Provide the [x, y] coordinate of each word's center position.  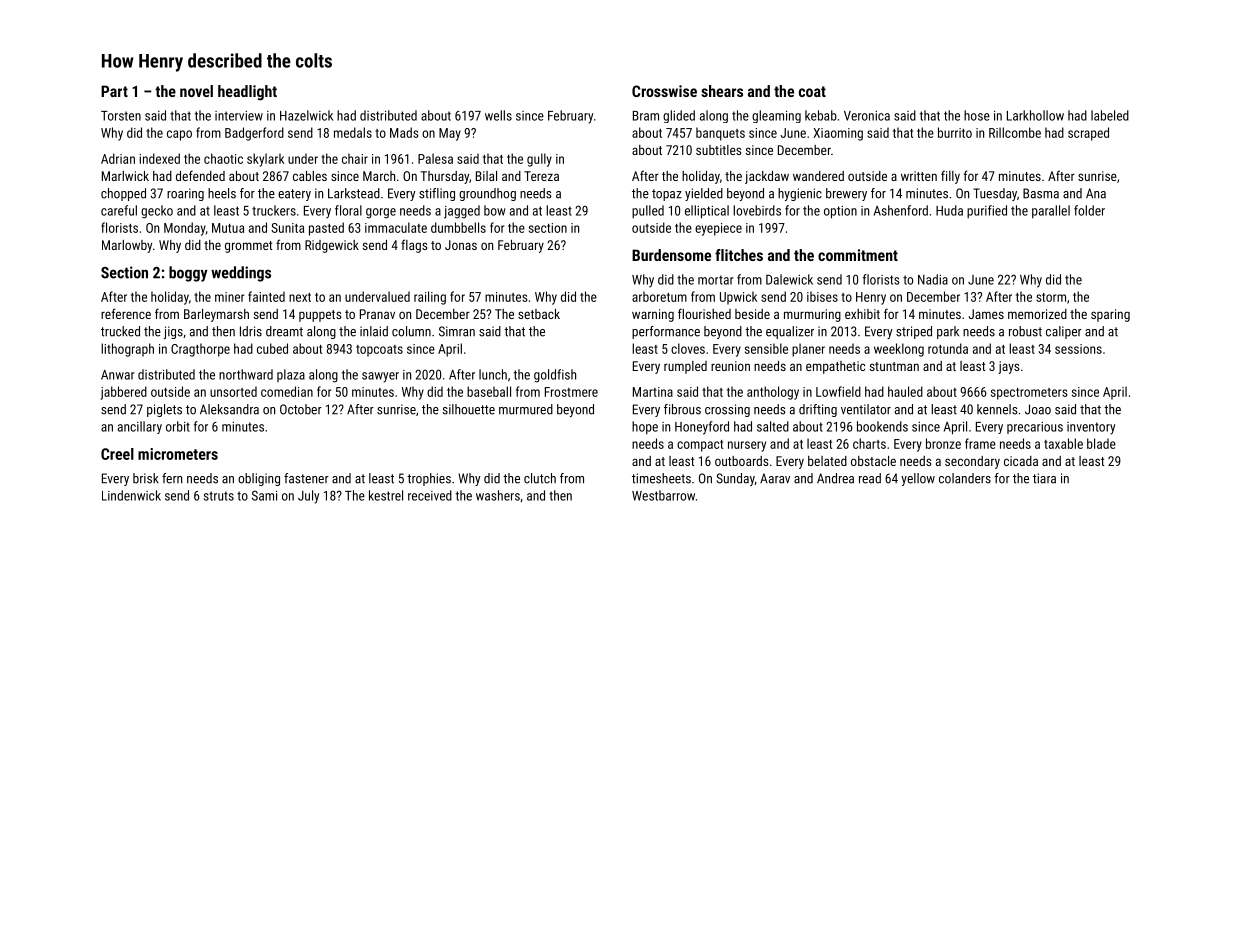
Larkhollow [1035, 115]
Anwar [118, 375]
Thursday [445, 177]
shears [722, 91]
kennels [997, 409]
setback [539, 314]
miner [229, 297]
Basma [1041, 193]
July [308, 497]
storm [1051, 297]
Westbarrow [663, 495]
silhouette [469, 409]
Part [114, 91]
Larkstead [354, 193]
